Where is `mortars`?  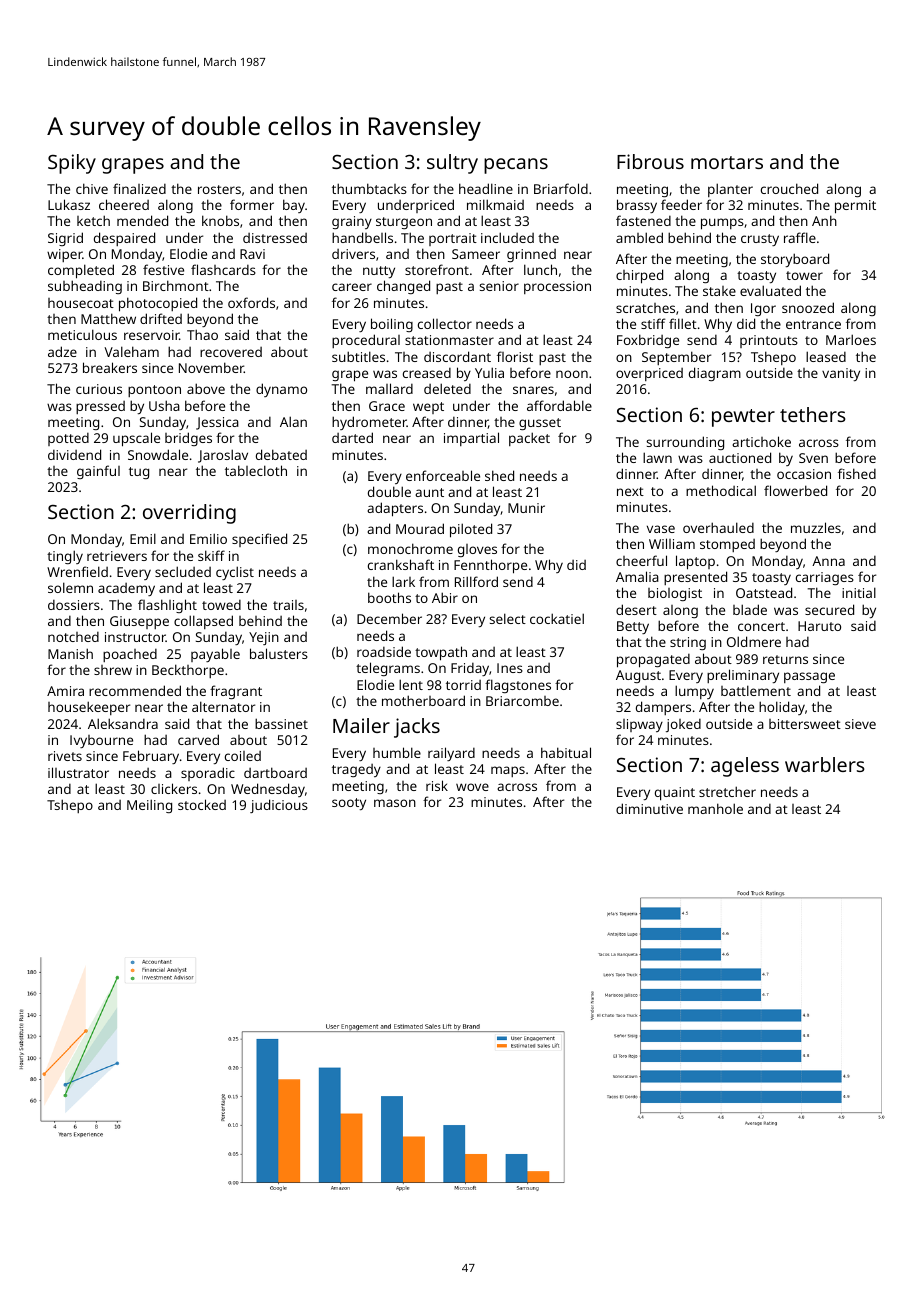 mortars is located at coordinates (727, 162).
